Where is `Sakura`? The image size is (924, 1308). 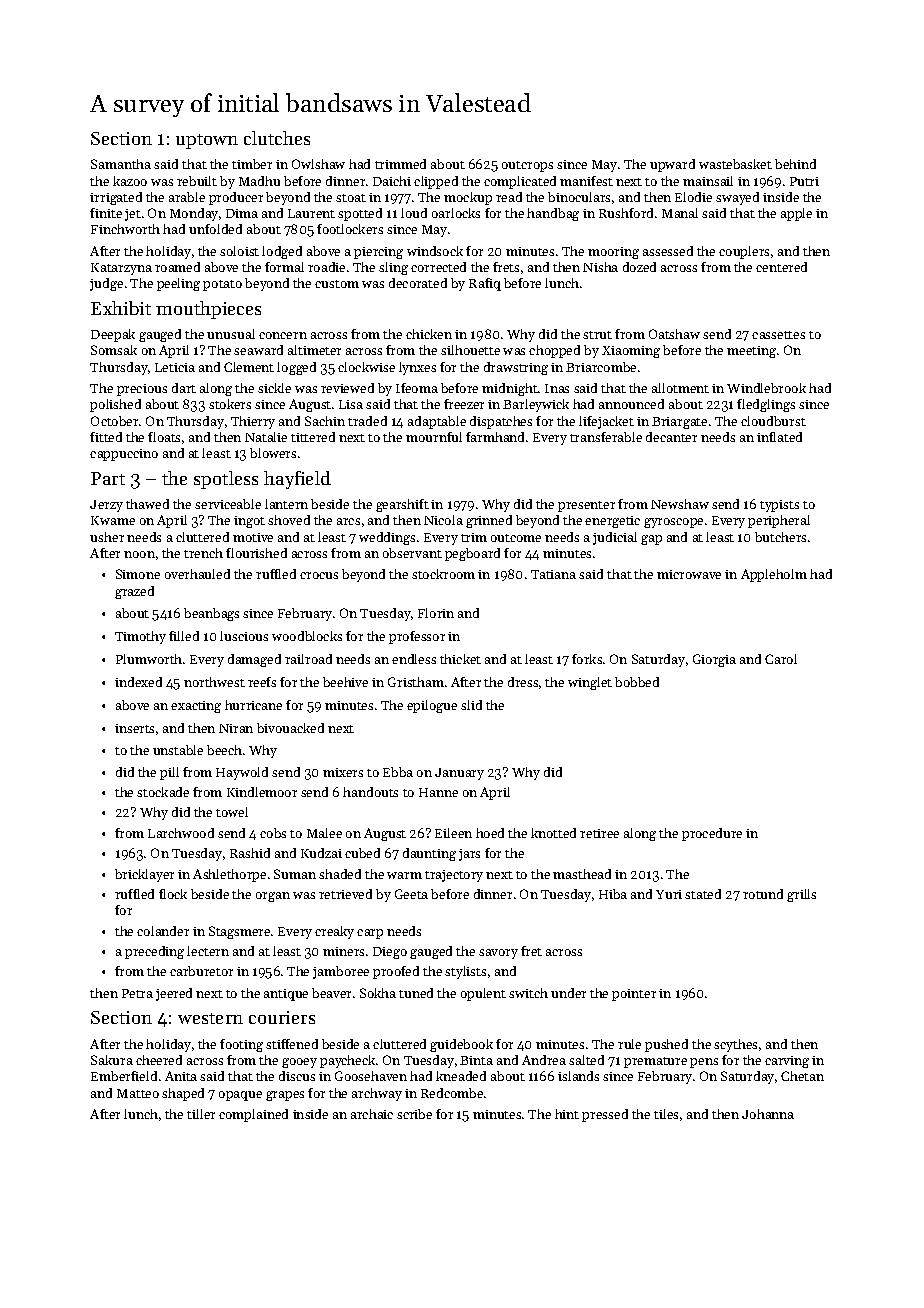
Sakura is located at coordinates (112, 1060).
